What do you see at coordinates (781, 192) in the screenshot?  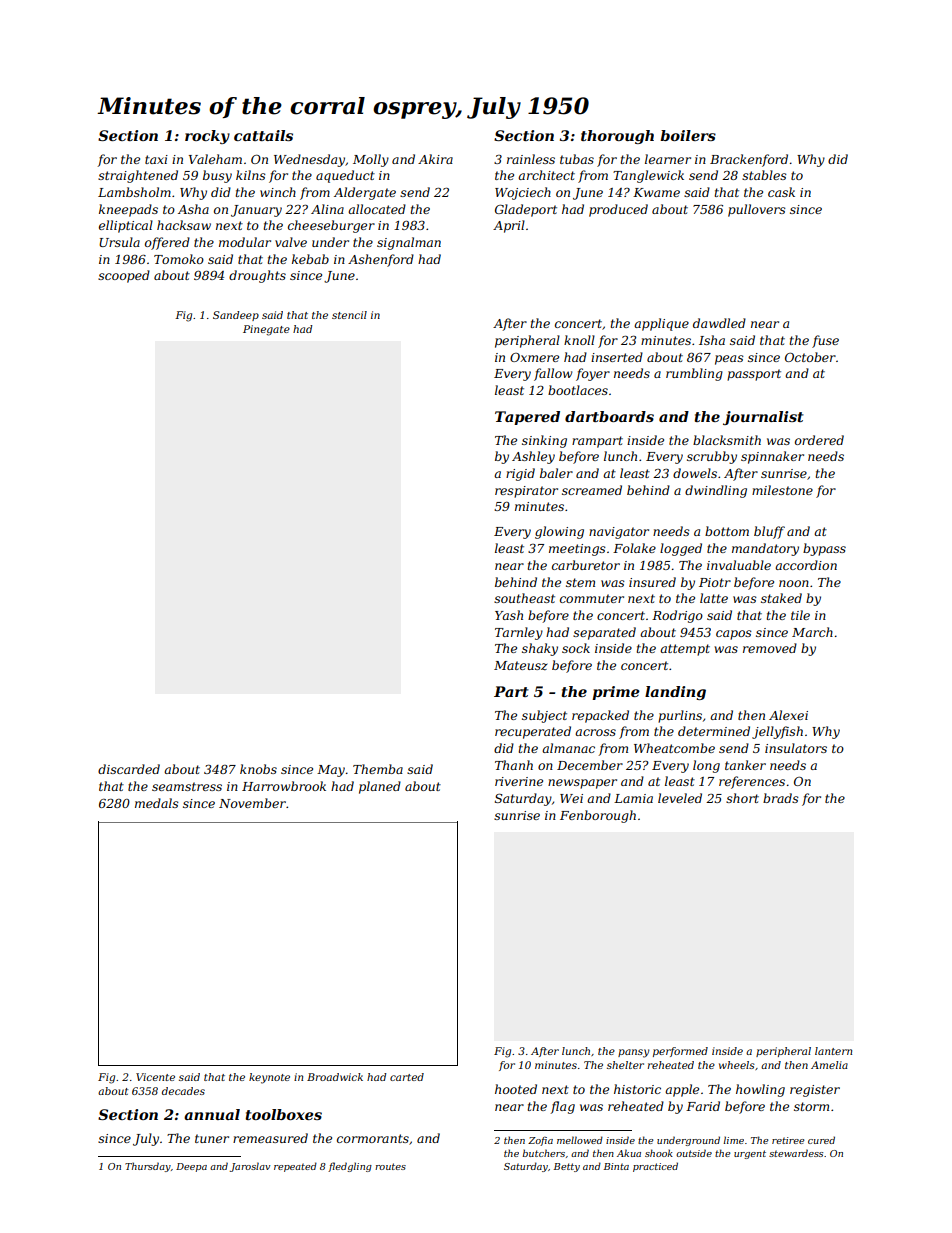 I see `cask` at bounding box center [781, 192].
